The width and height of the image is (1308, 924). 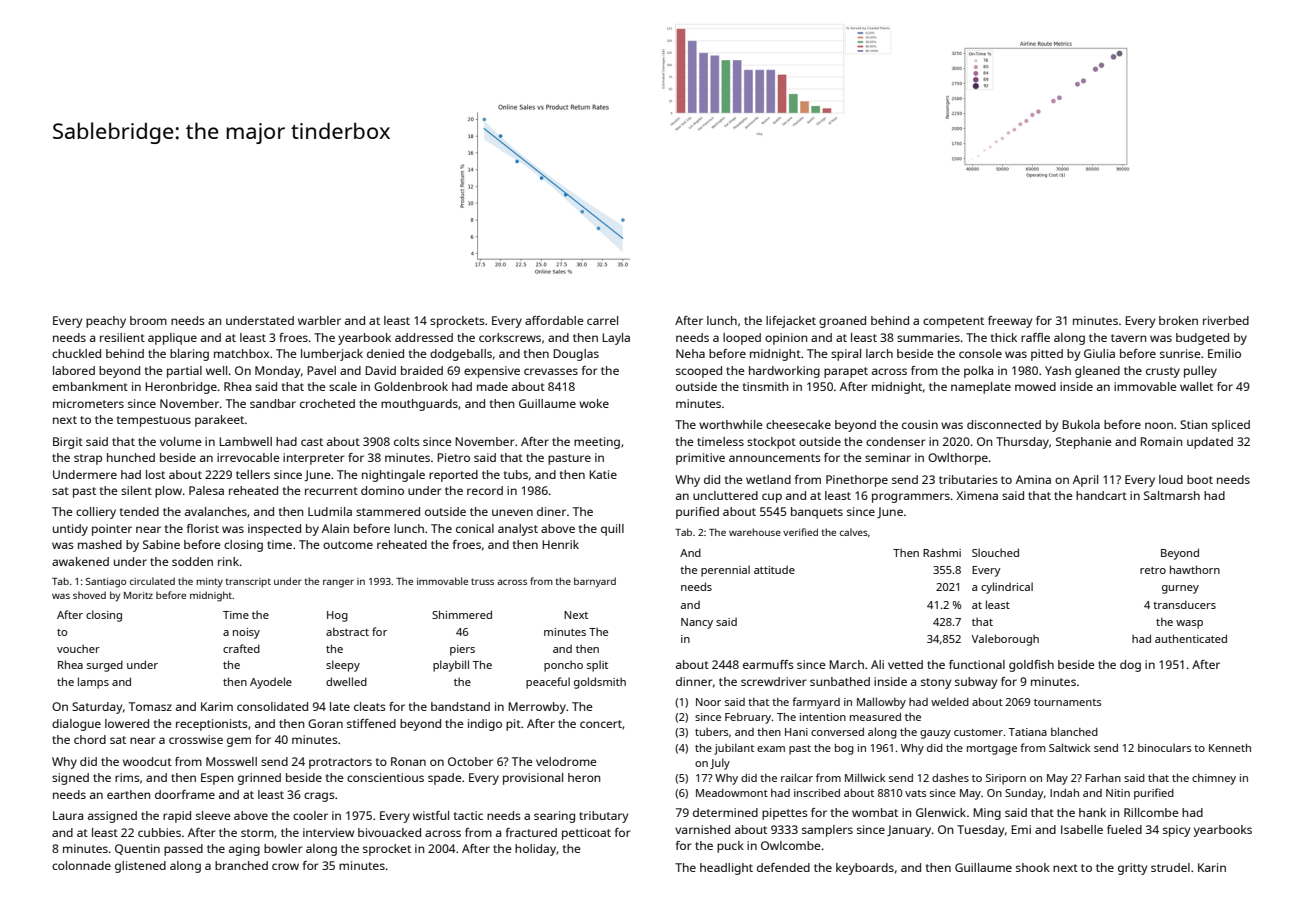 I want to click on playbill, so click(x=451, y=666).
